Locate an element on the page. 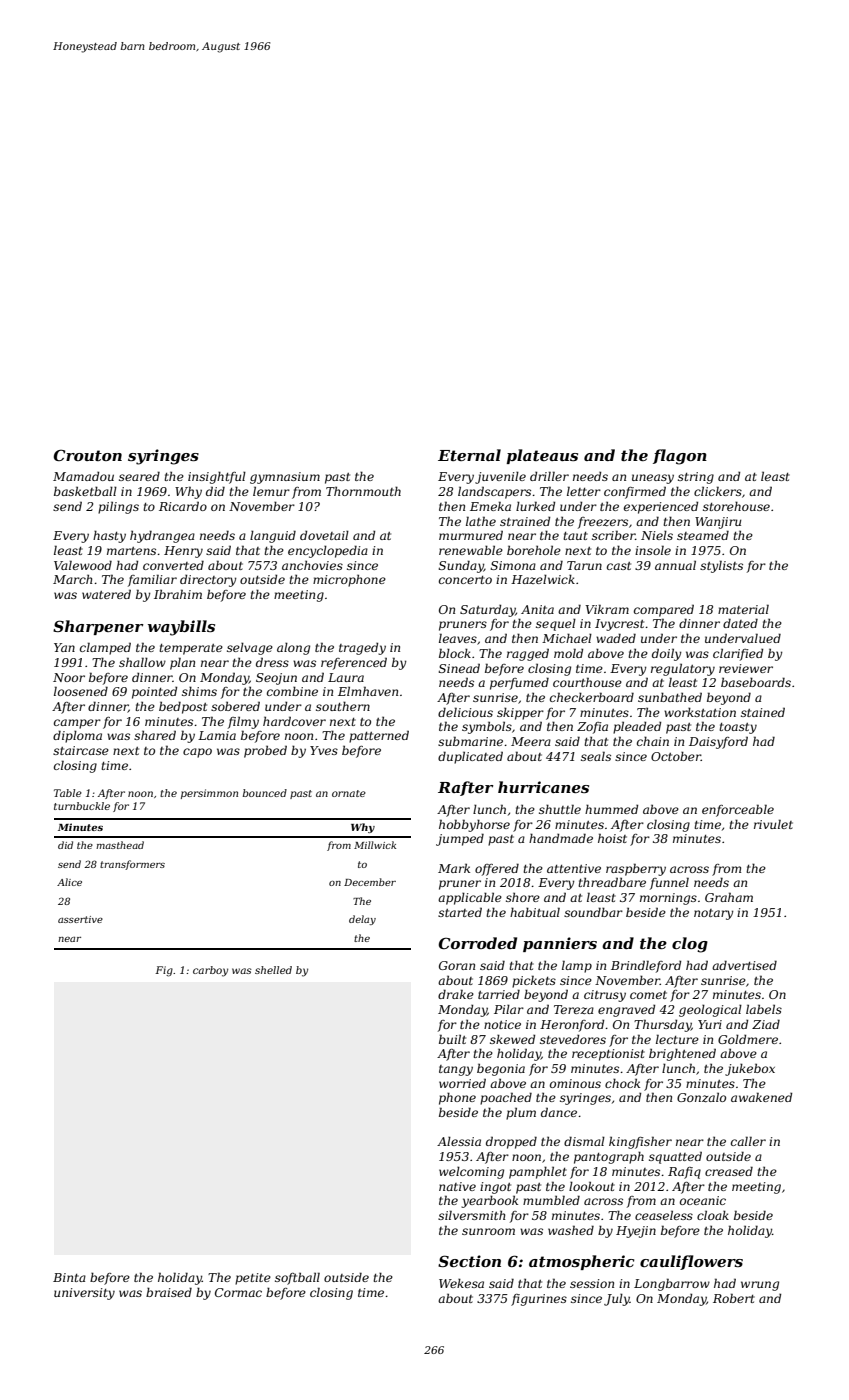 The height and width of the image is (1400, 849). shallow is located at coordinates (142, 662).
